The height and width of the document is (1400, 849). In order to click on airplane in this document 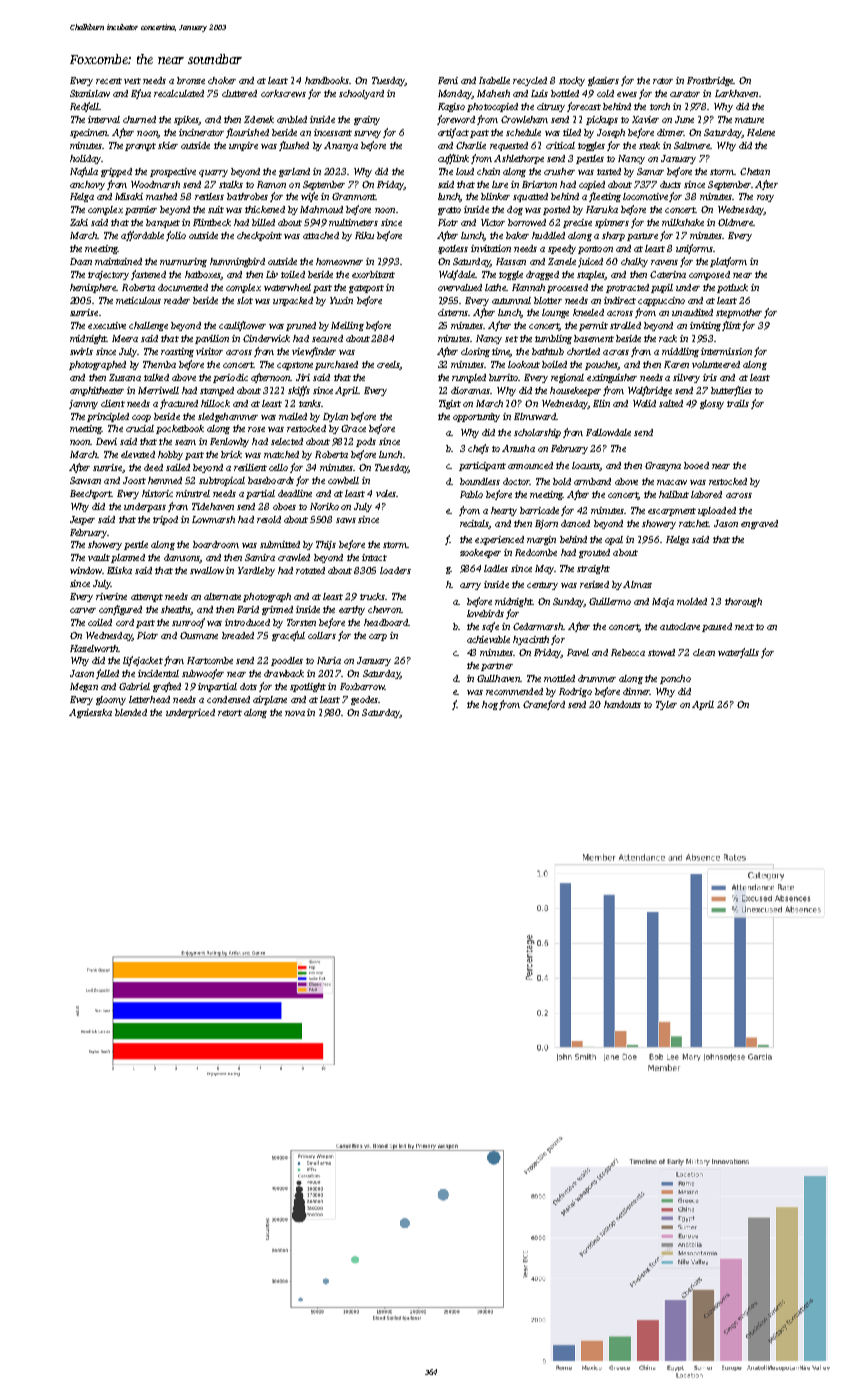, I will do `click(270, 700)`.
